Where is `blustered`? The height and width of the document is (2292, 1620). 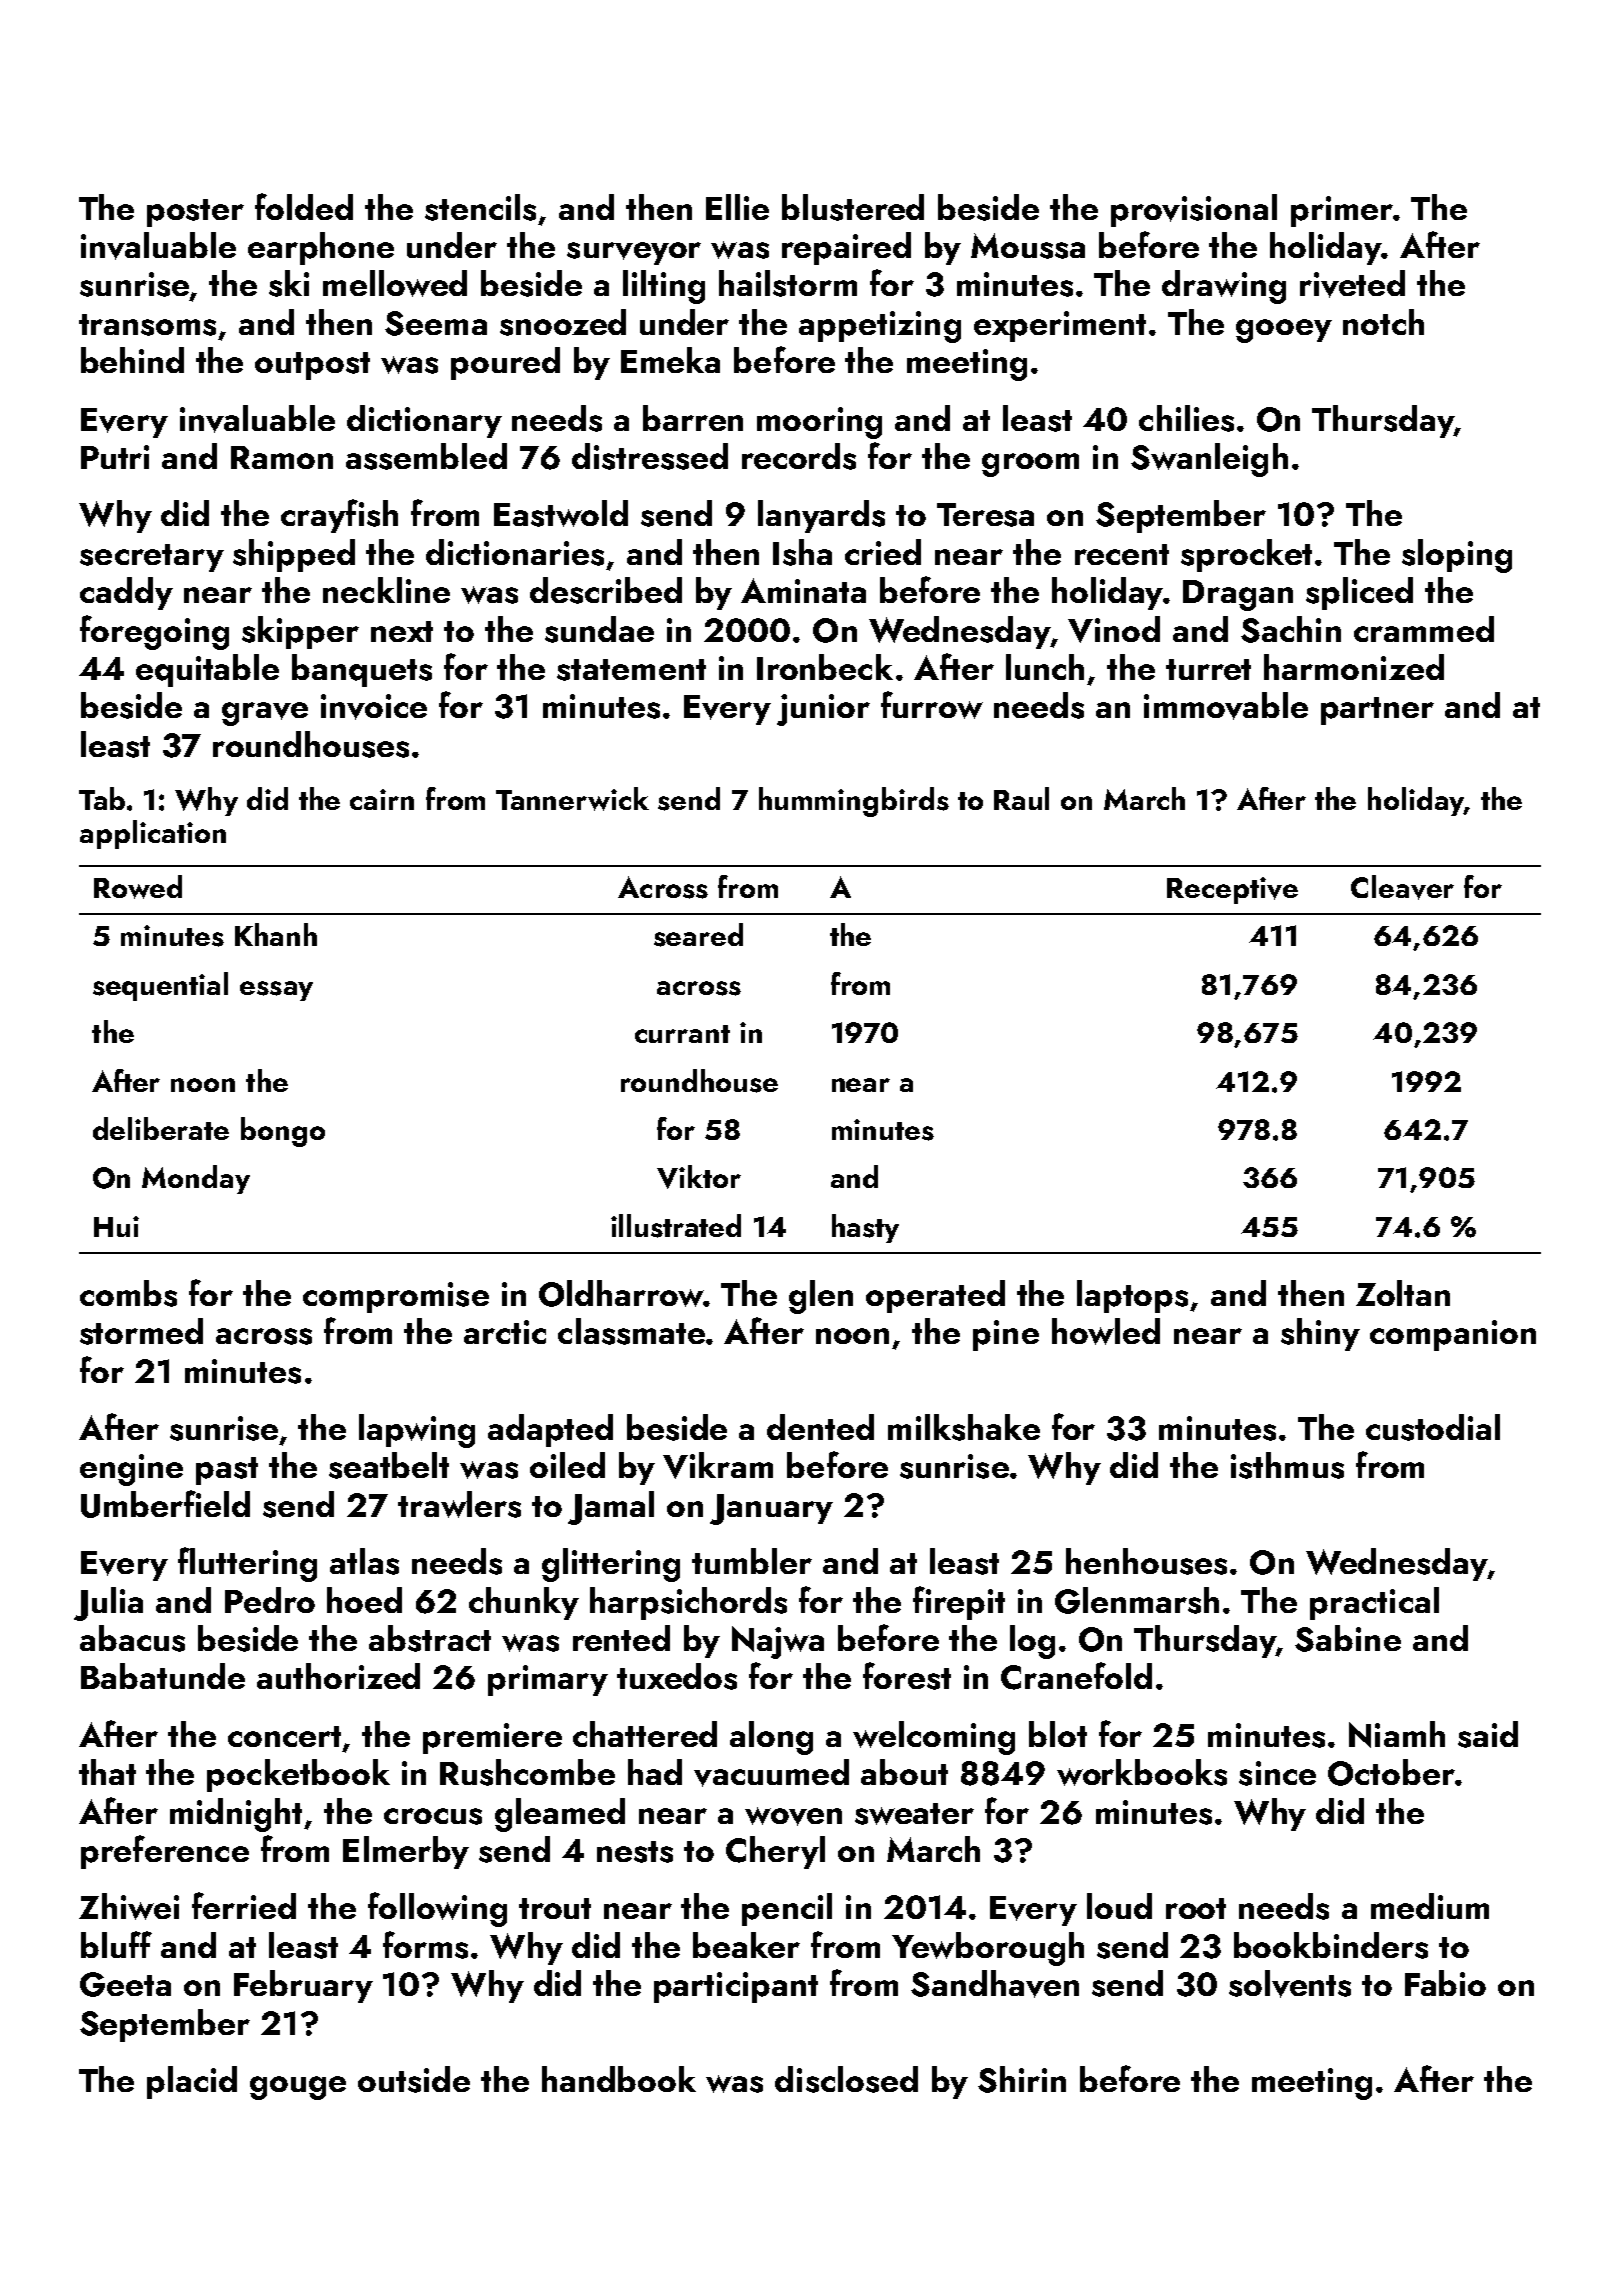
blustered is located at coordinates (853, 207).
